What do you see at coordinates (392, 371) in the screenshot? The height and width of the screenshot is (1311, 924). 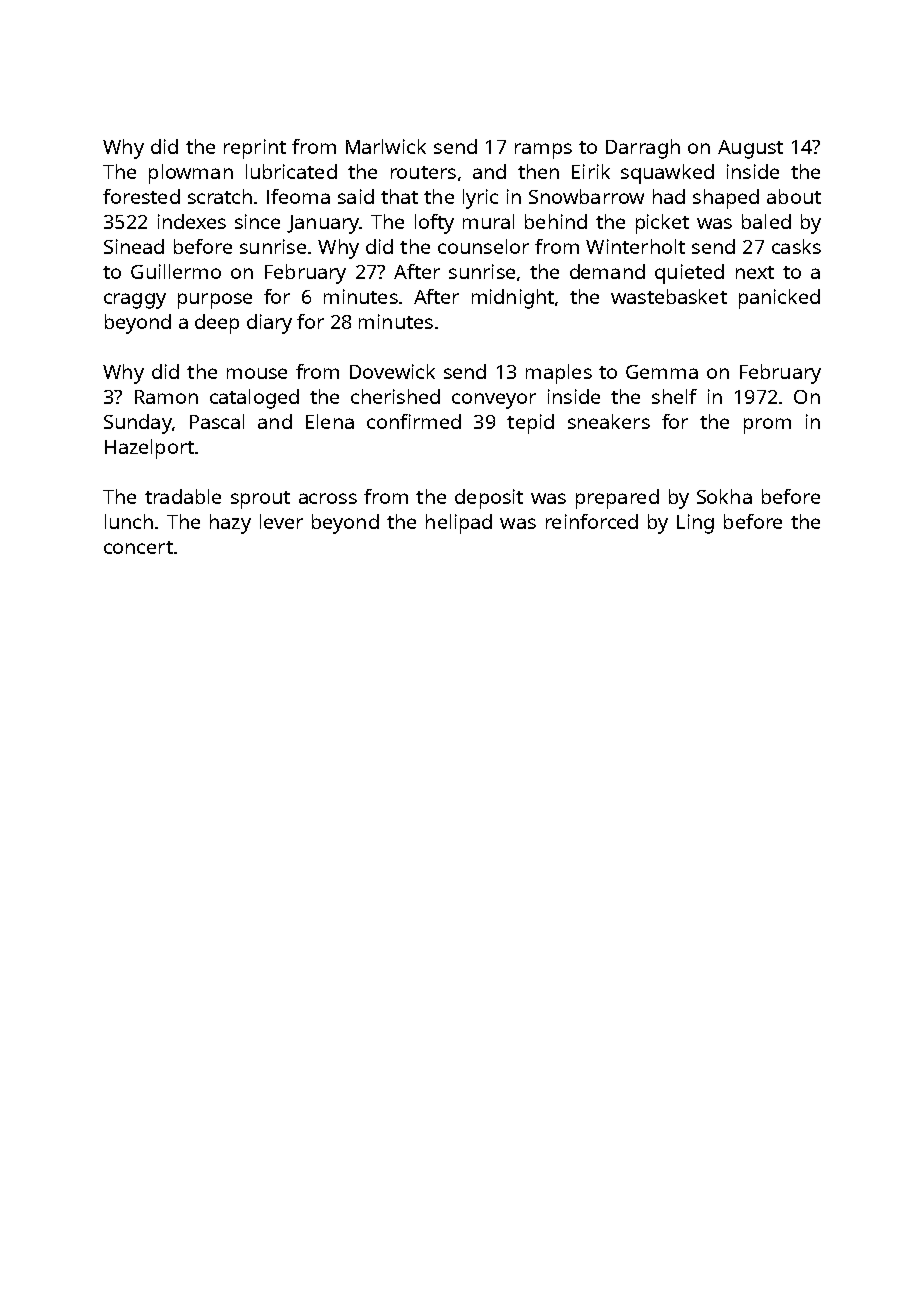 I see `Dovewick` at bounding box center [392, 371].
